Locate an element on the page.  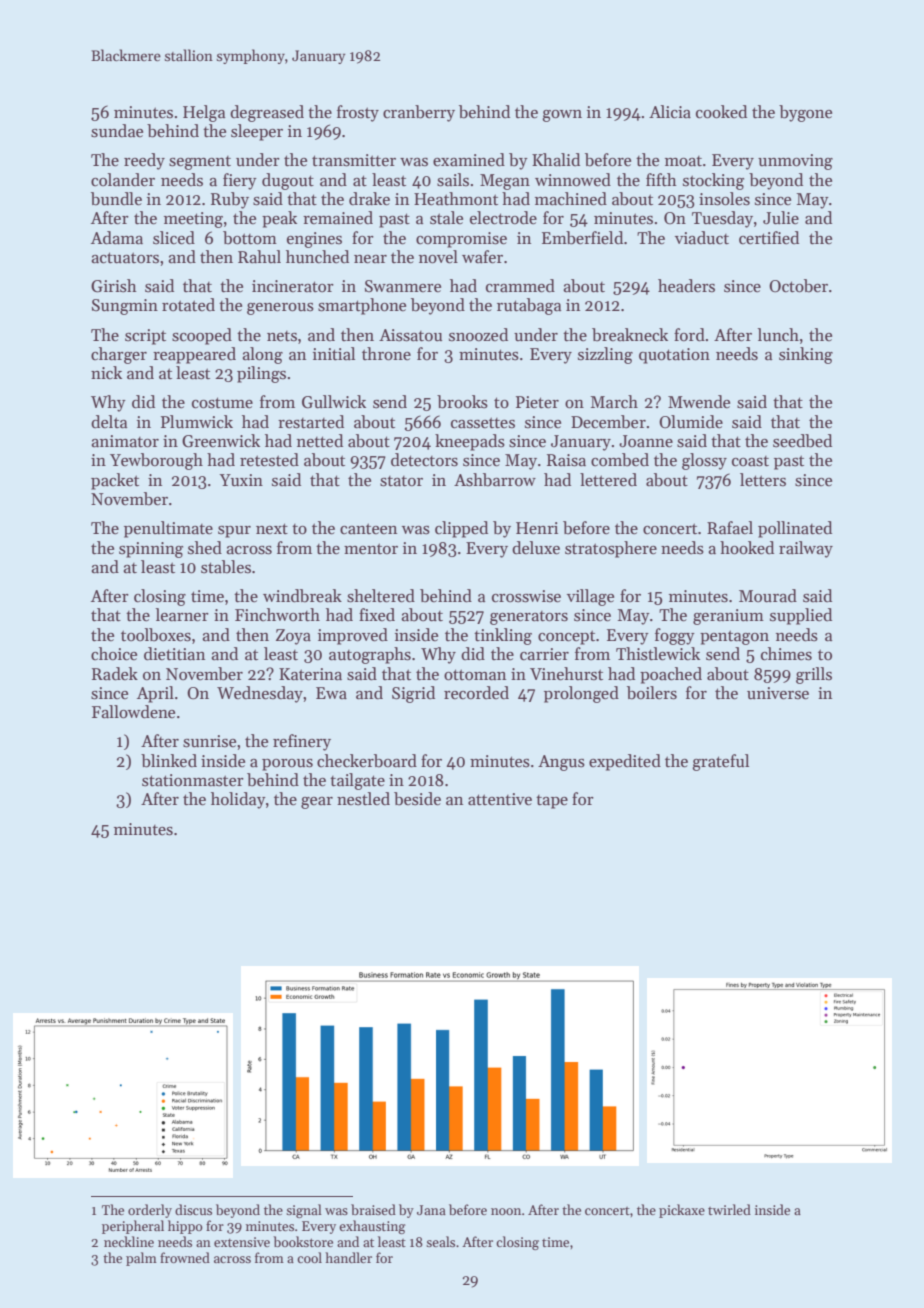
twirled is located at coordinates (729, 1209).
